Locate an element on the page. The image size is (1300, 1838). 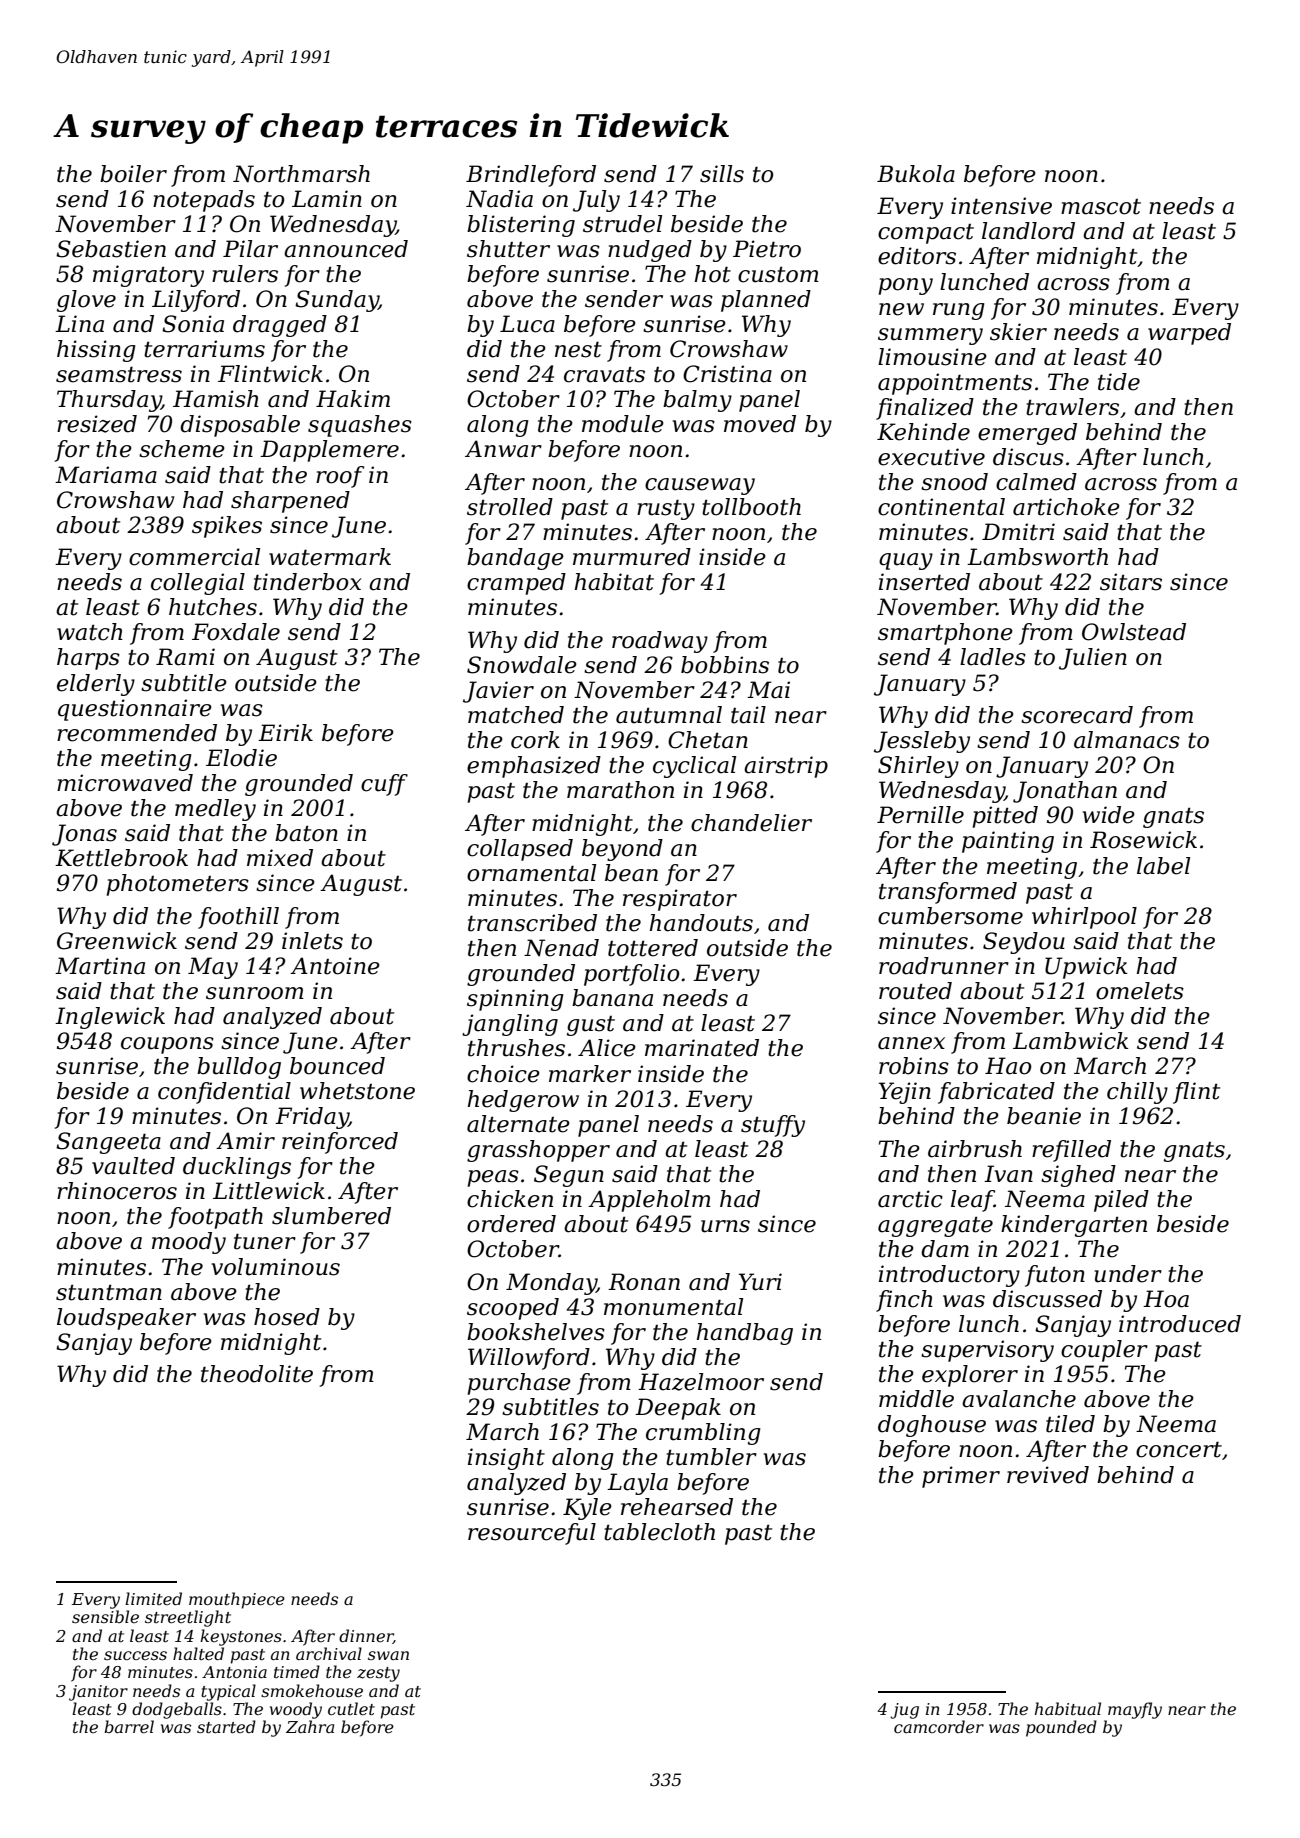
handouts is located at coordinates (701, 923).
